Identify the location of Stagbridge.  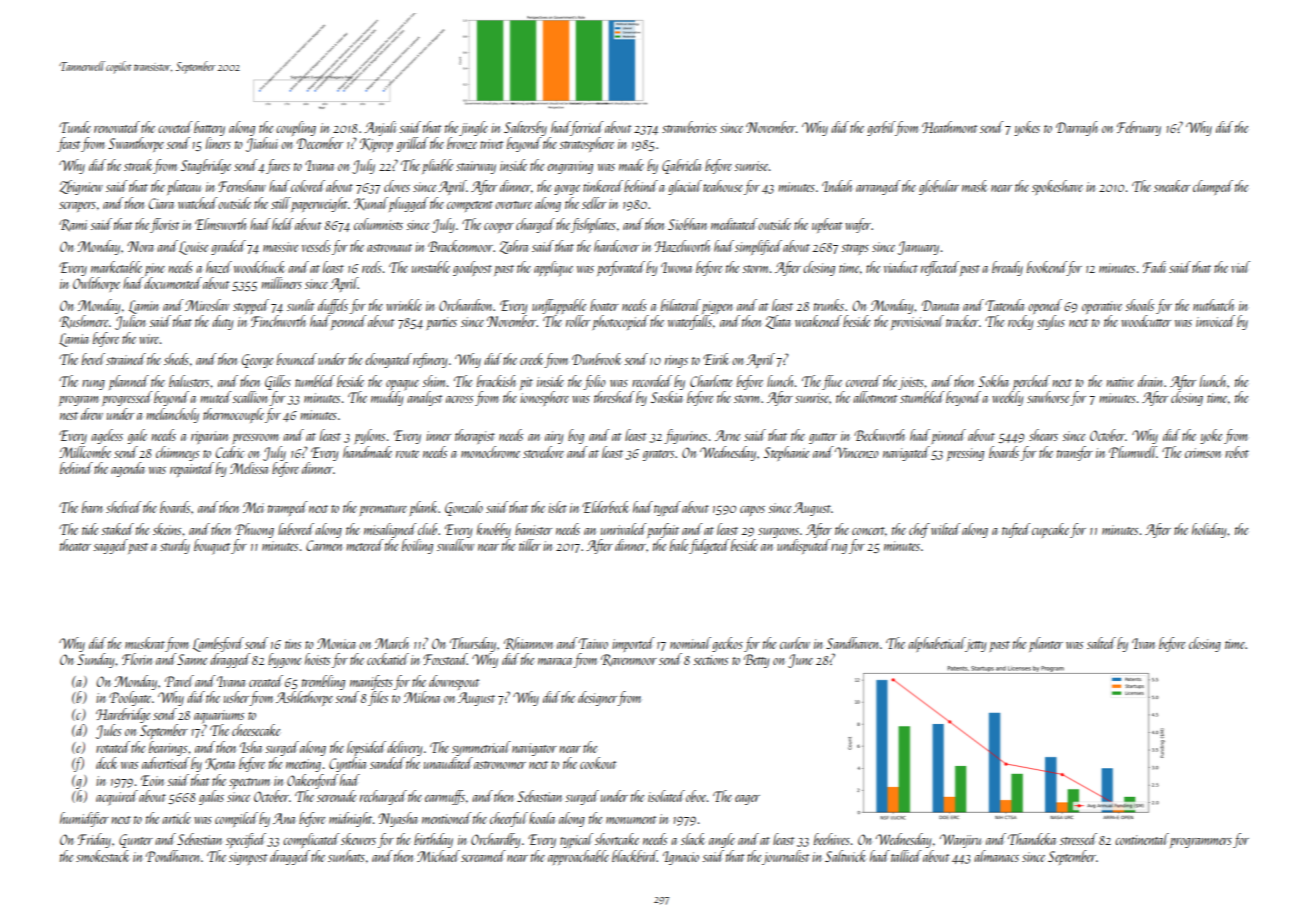
(206, 166).
